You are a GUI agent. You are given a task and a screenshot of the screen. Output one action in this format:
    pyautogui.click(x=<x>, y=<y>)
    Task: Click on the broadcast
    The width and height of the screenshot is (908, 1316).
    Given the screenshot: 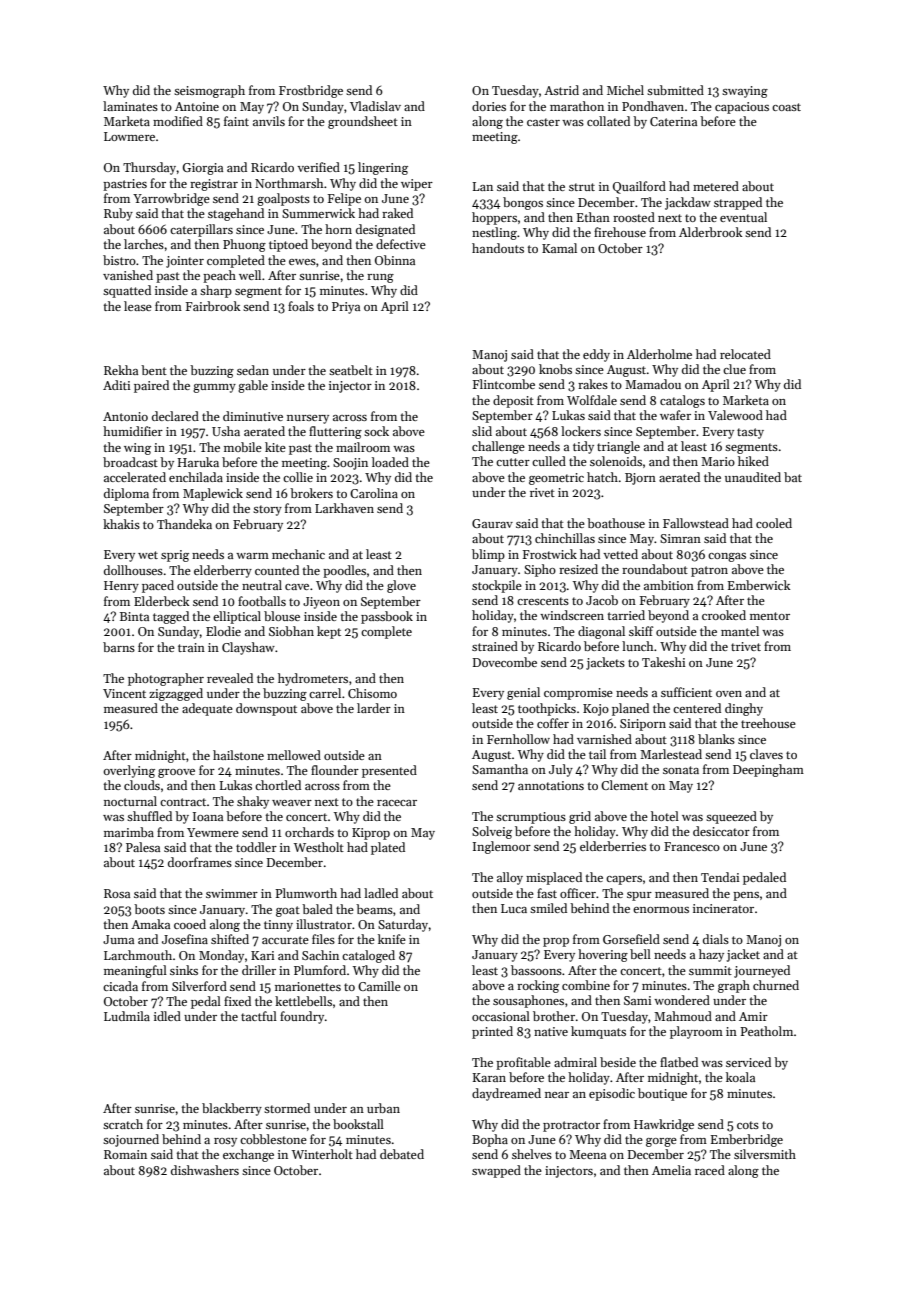 What is the action you would take?
    pyautogui.click(x=130, y=462)
